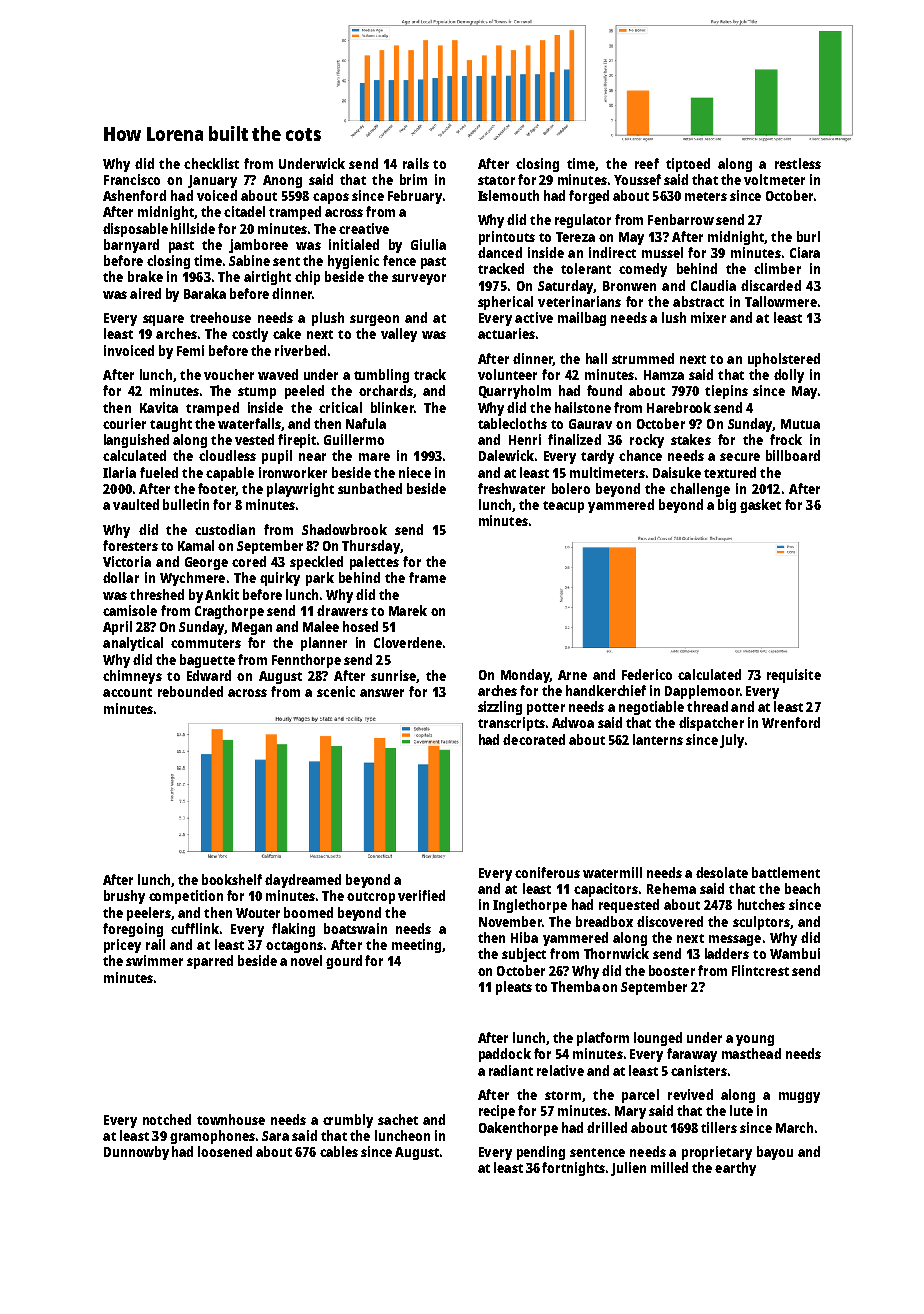 This image has height=1314, width=924. What do you see at coordinates (574, 439) in the image?
I see `finalized` at bounding box center [574, 439].
